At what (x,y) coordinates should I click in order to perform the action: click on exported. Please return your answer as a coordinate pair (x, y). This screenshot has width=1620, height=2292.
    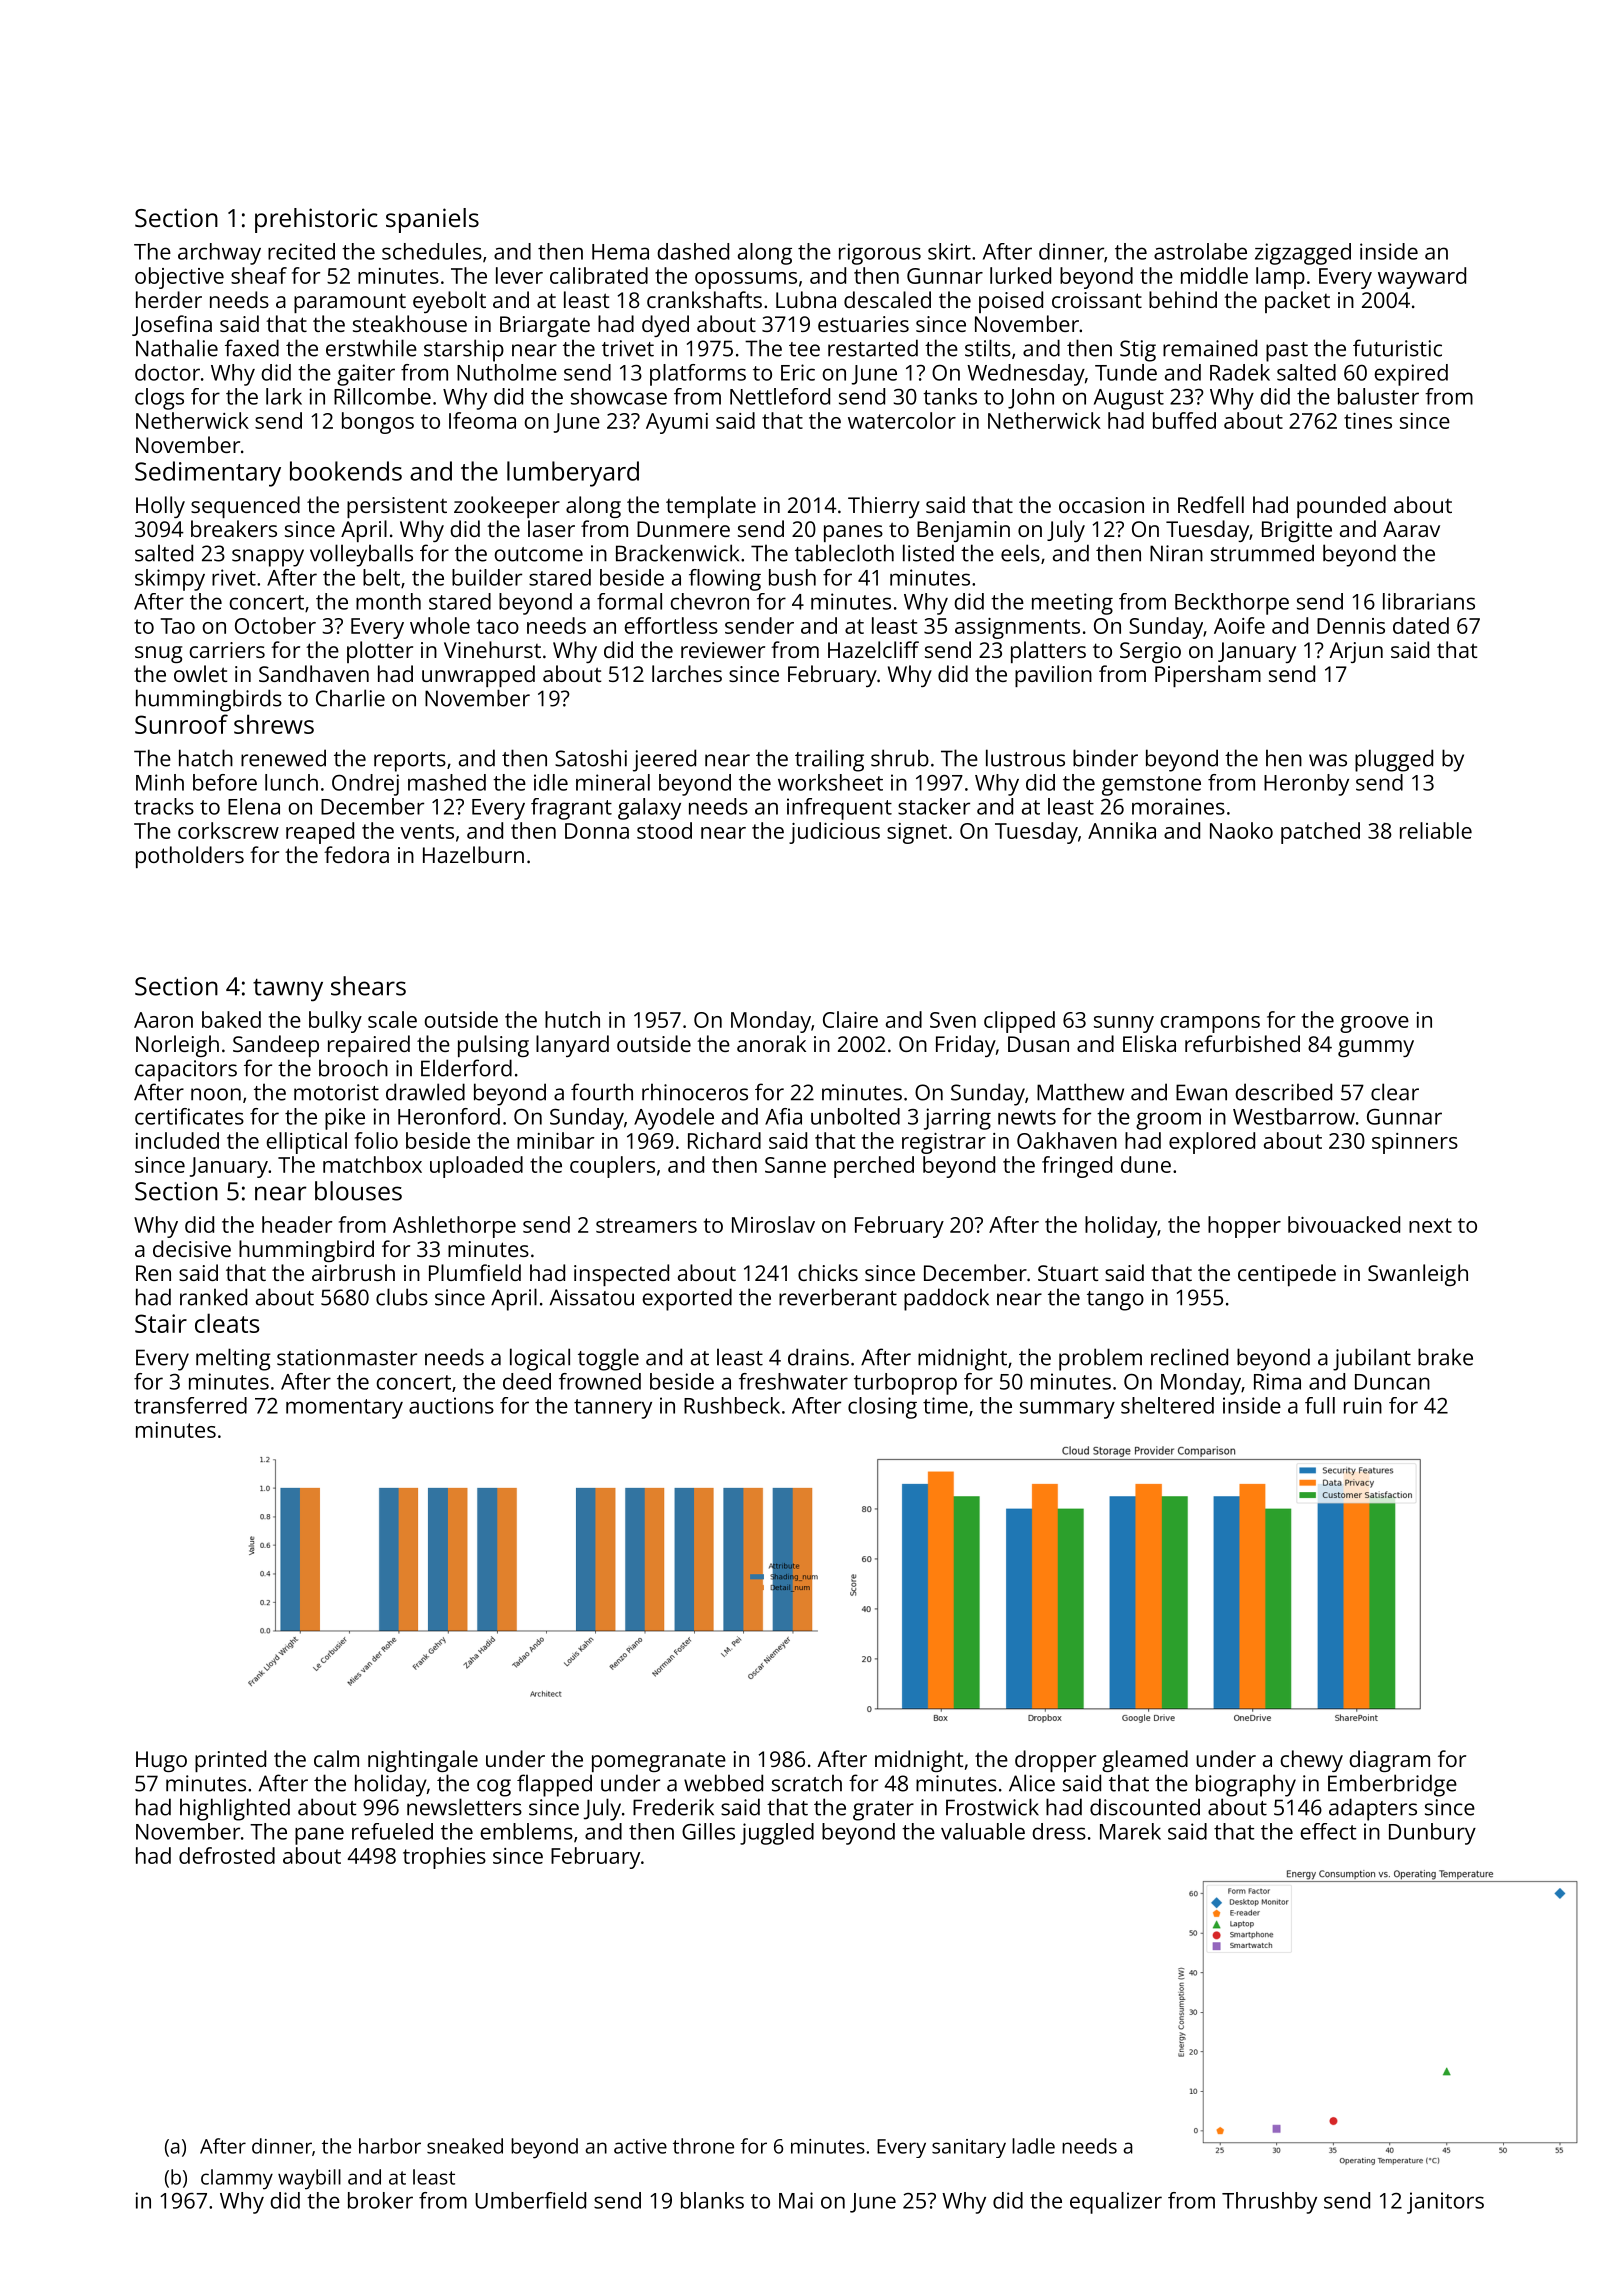
    Looking at the image, I should click on (687, 1299).
